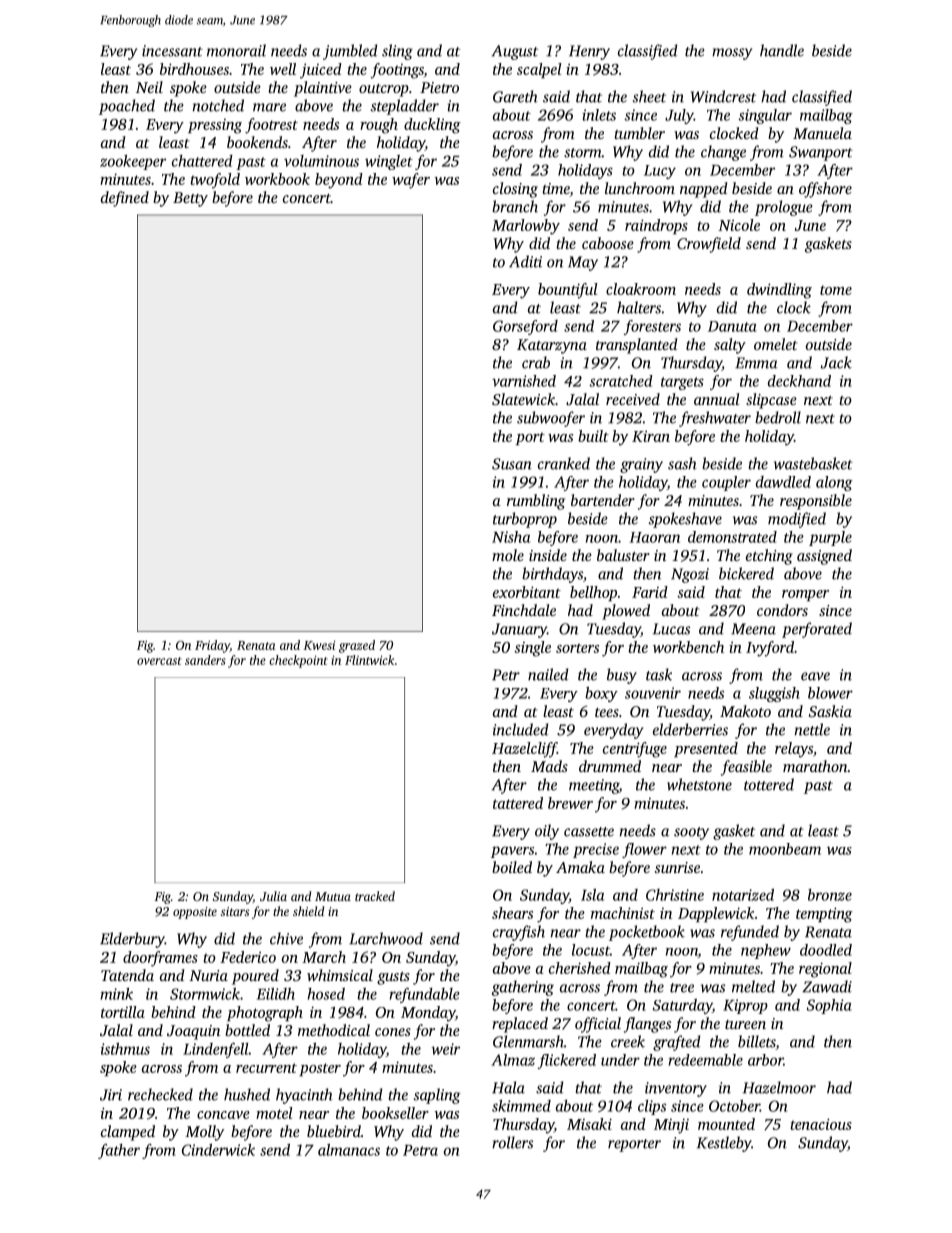 The height and width of the image is (1233, 952). Describe the element at coordinates (552, 346) in the image. I see `Katarzyna` at that location.
